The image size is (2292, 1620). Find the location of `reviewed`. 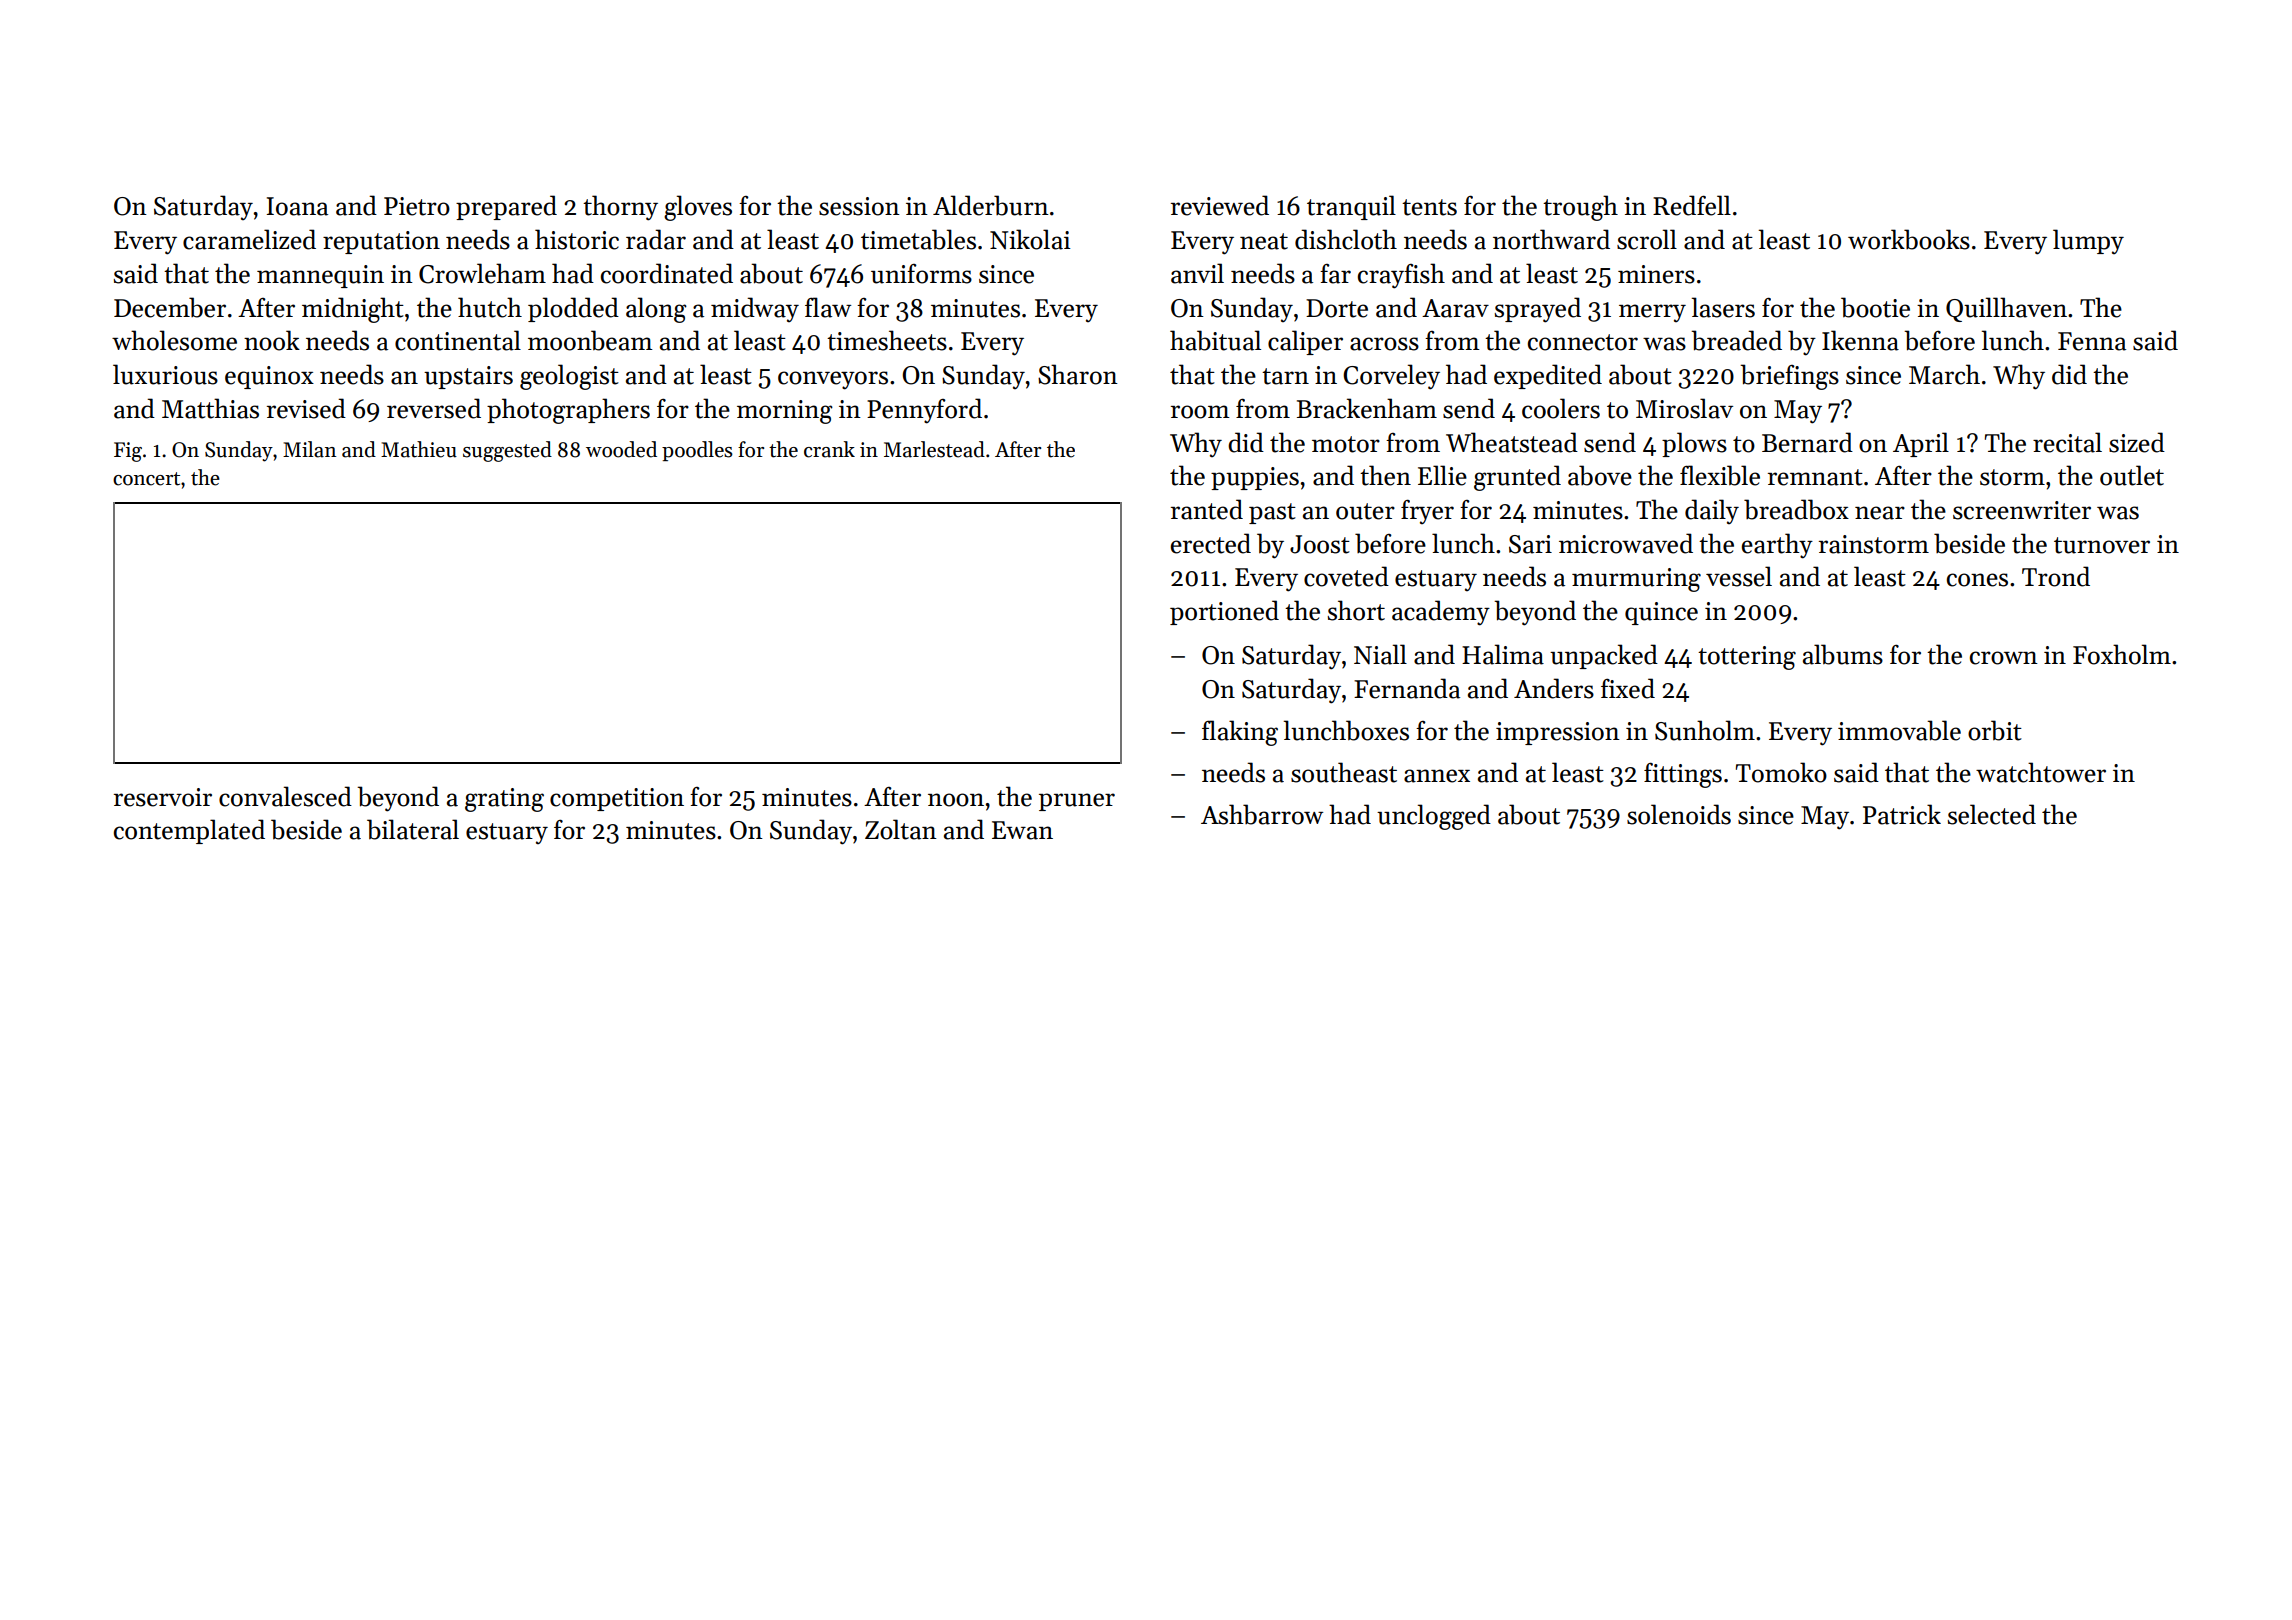

reviewed is located at coordinates (1220, 205).
